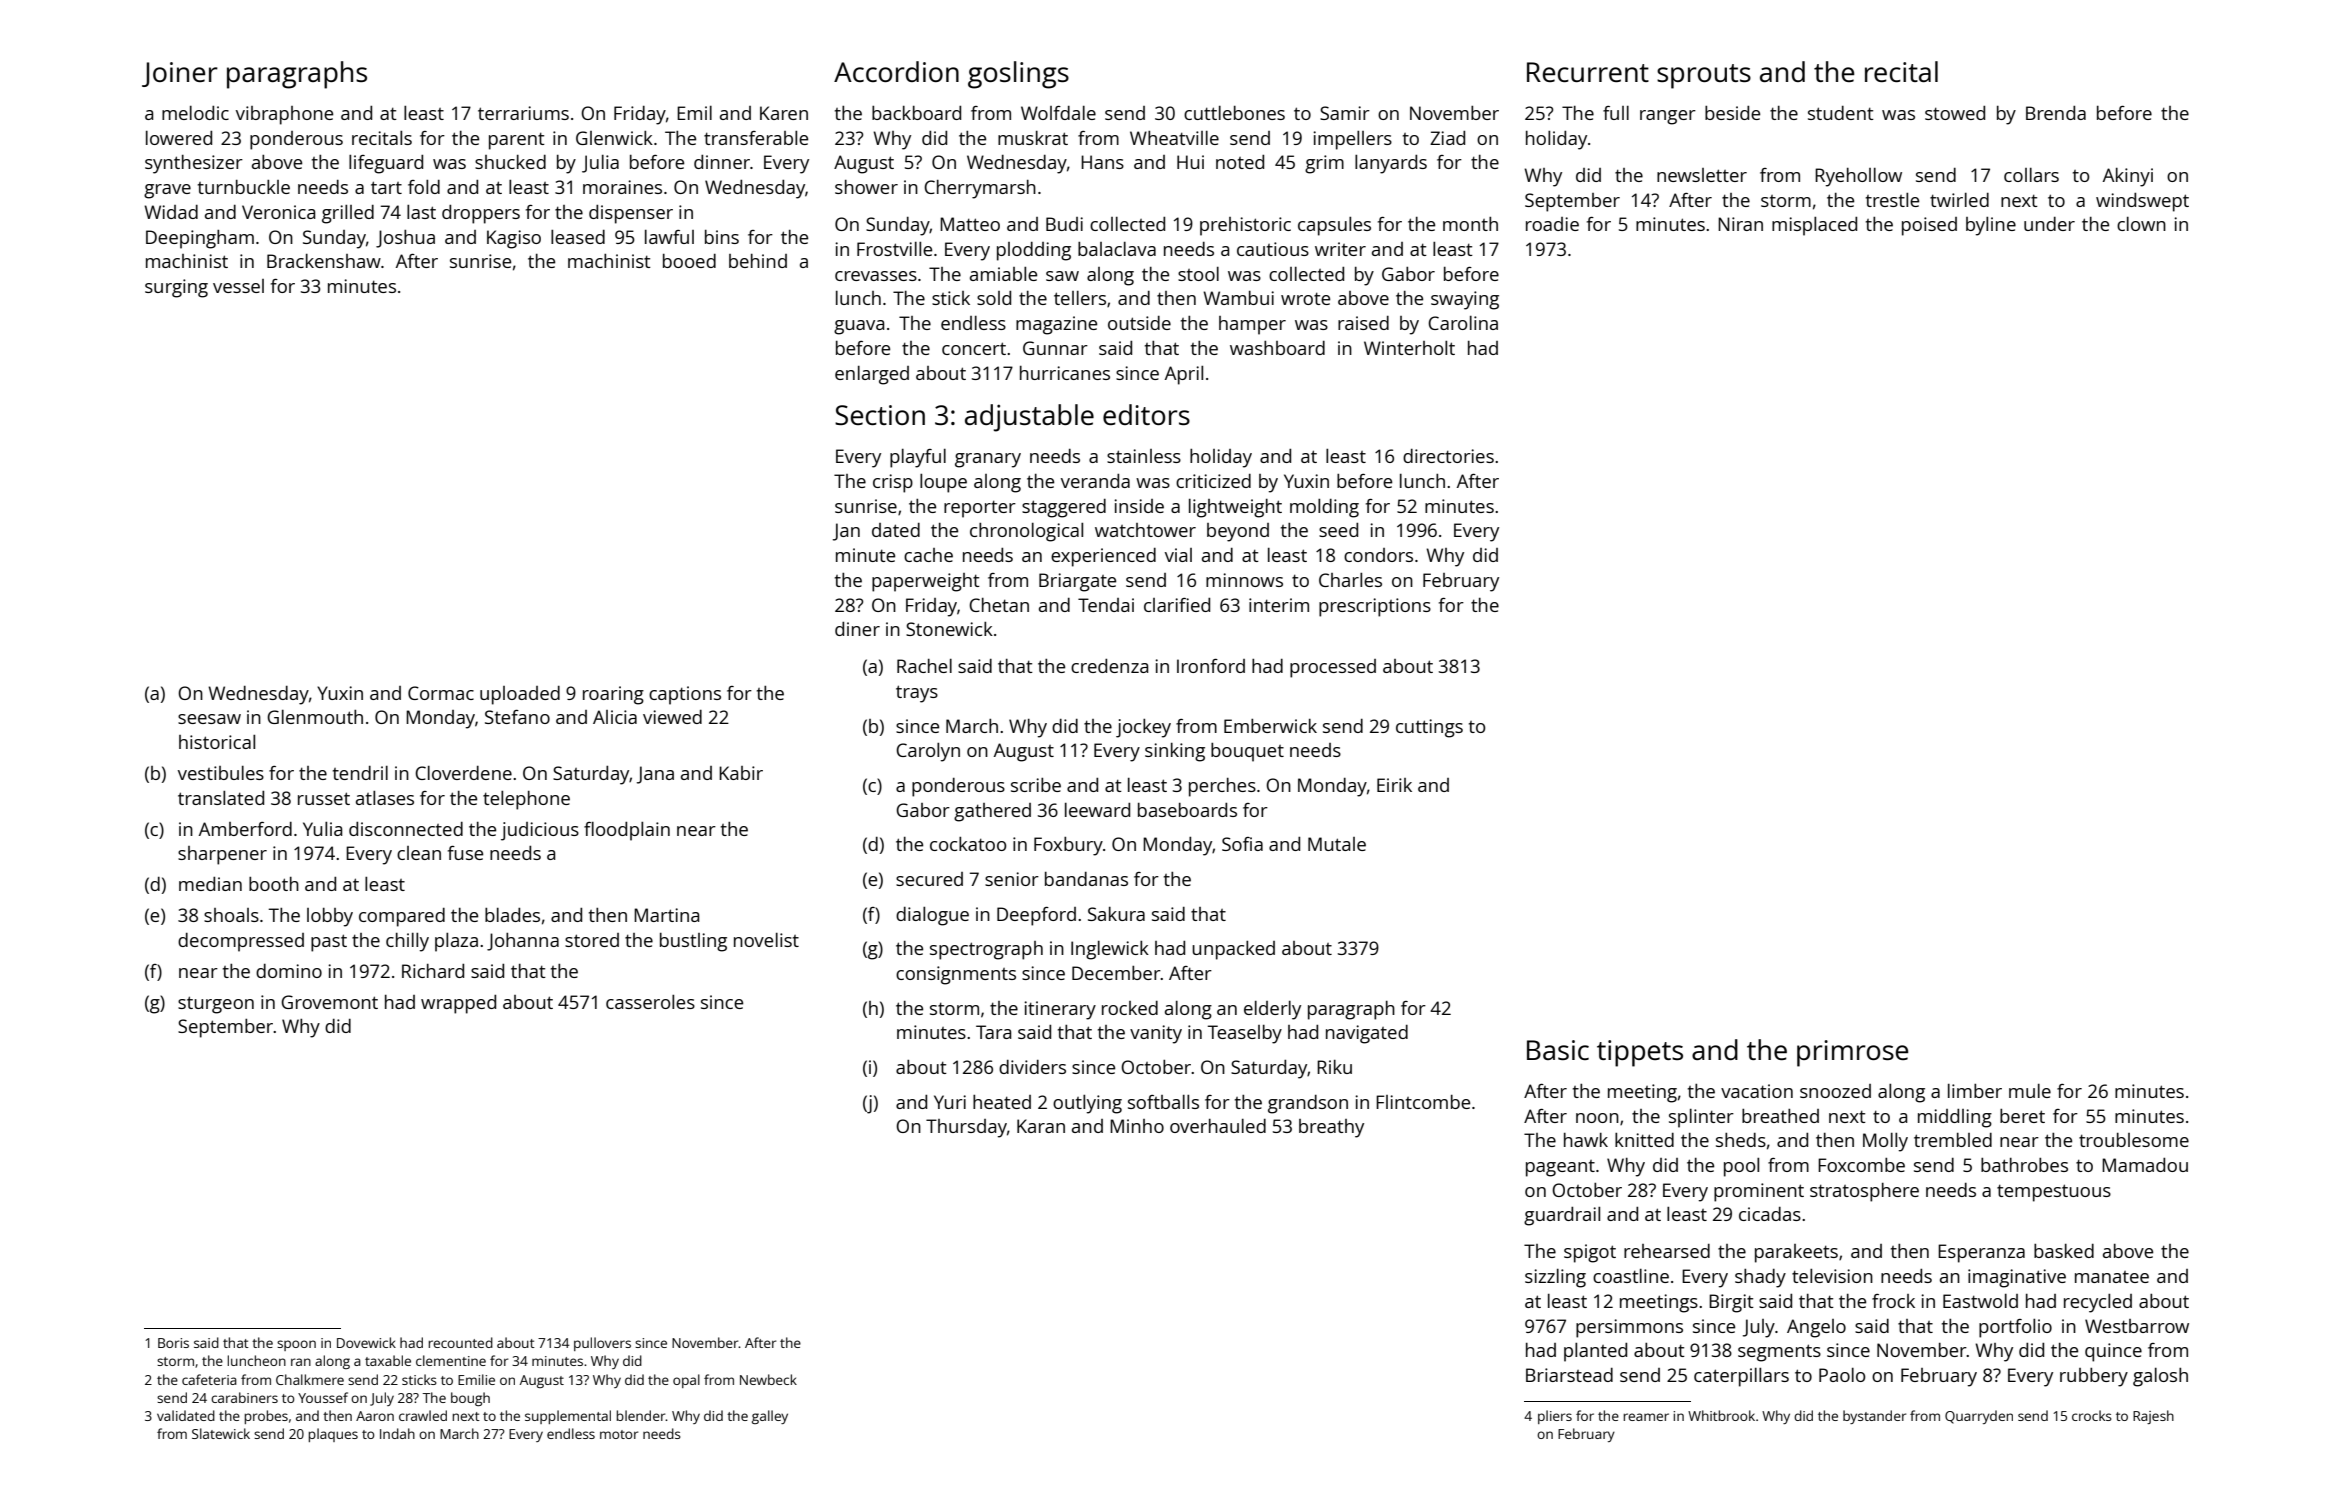  Describe the element at coordinates (1588, 72) in the screenshot. I see `Recurrent` at that location.
